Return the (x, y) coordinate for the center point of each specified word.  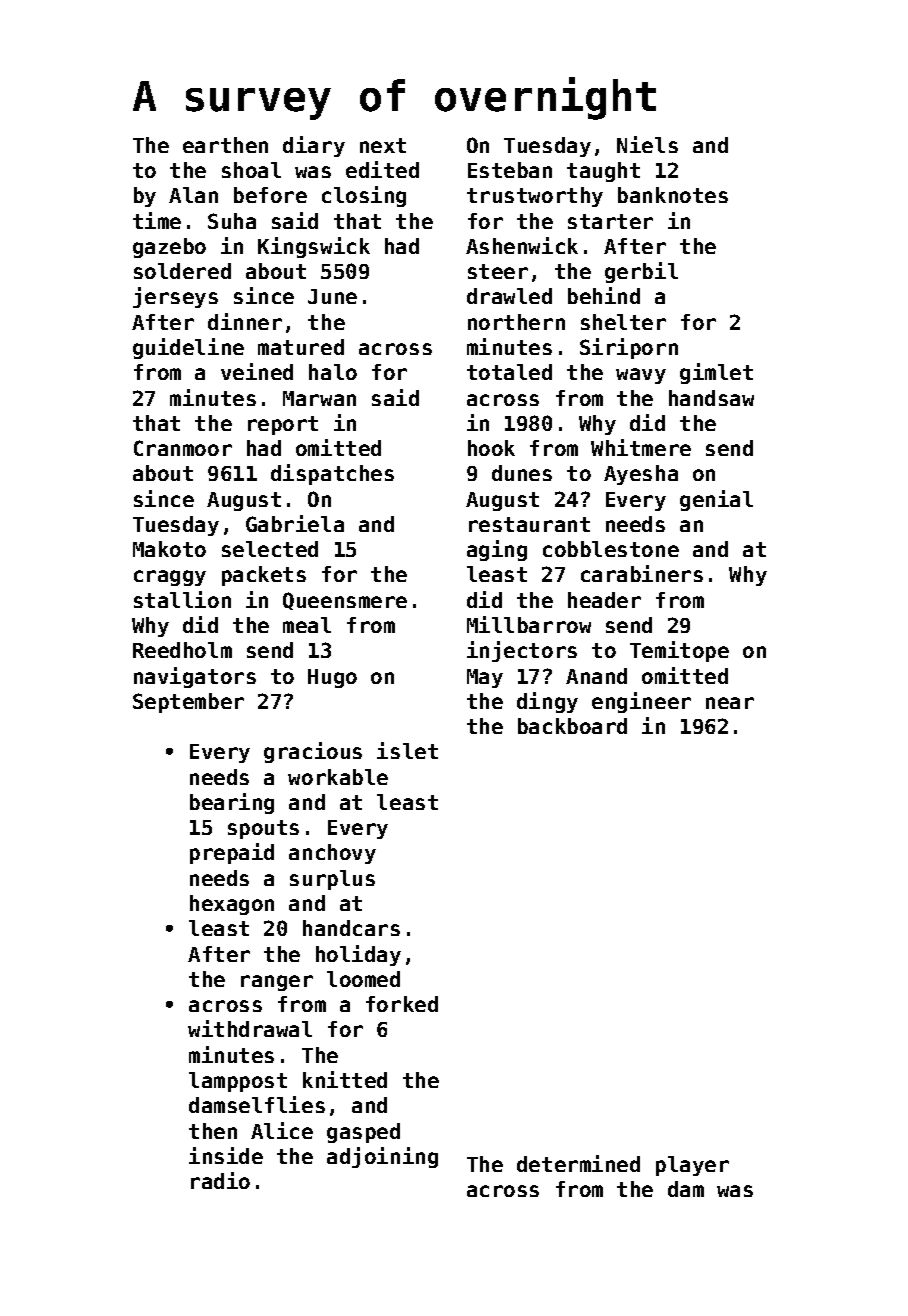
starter (610, 221)
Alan (193, 195)
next (383, 145)
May (485, 678)
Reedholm (182, 650)
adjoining (382, 1157)
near (730, 703)
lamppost (238, 1082)
